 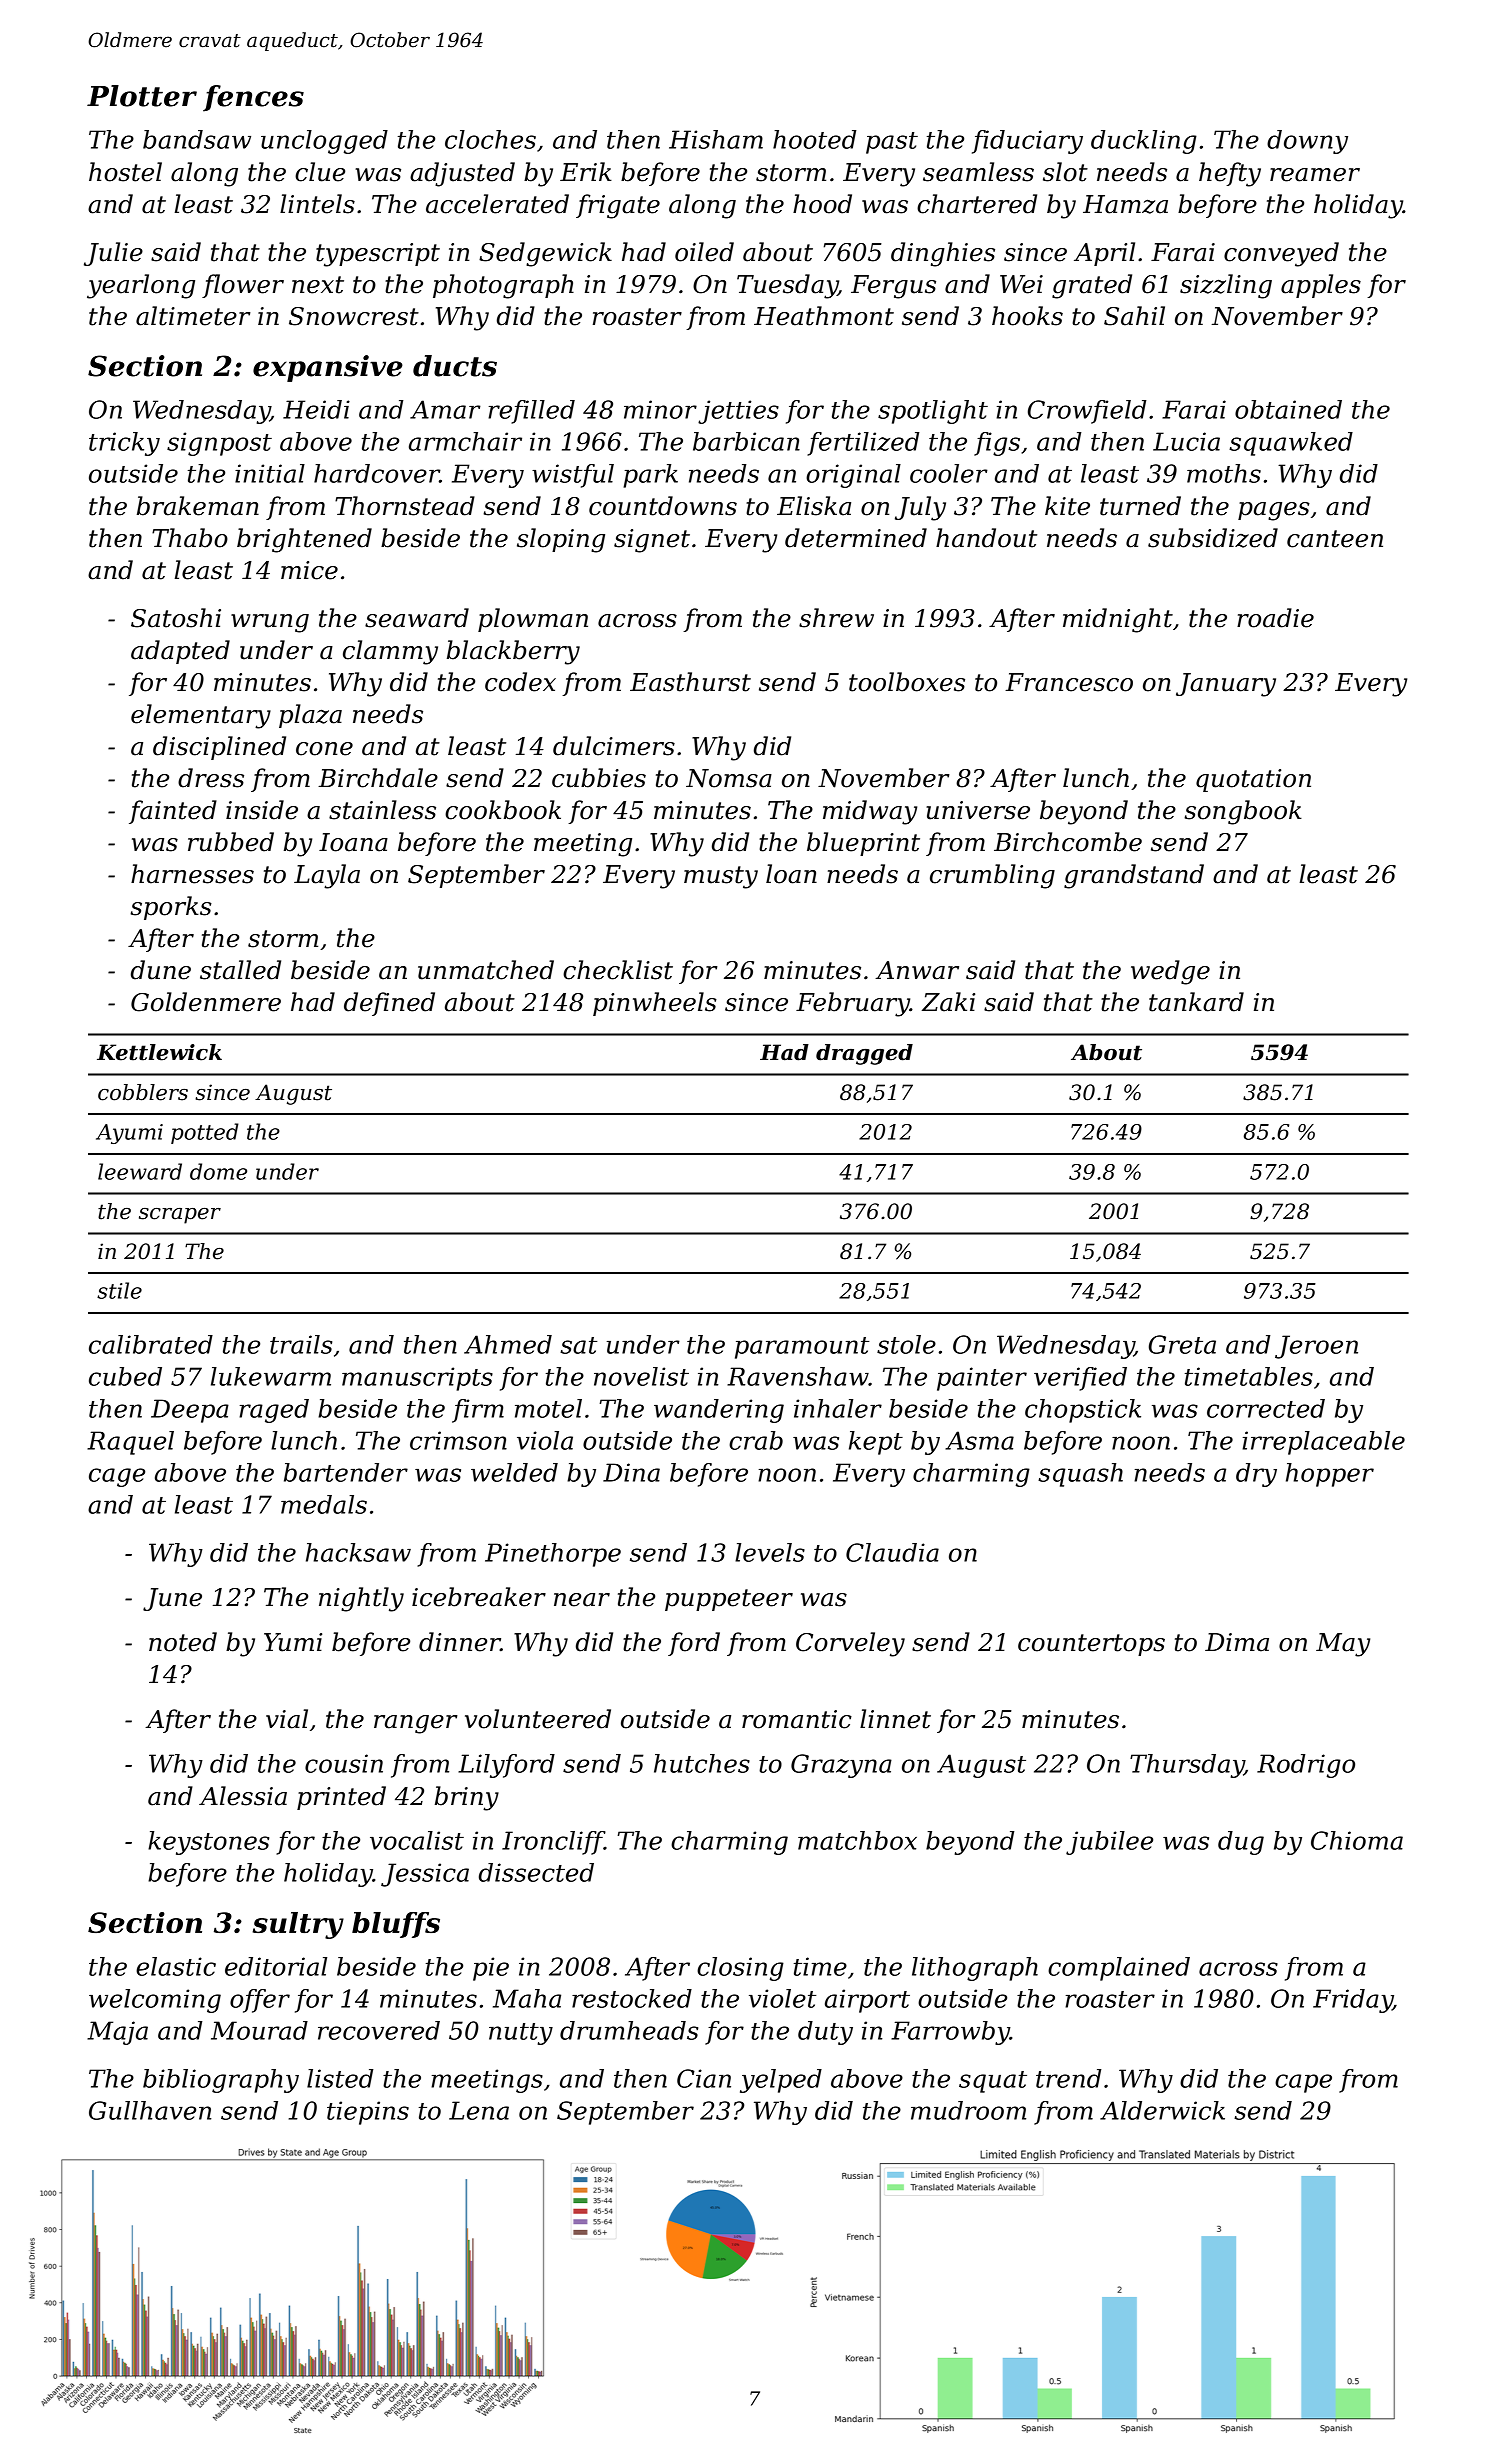 What do you see at coordinates (1307, 142) in the page?
I see `downy` at bounding box center [1307, 142].
